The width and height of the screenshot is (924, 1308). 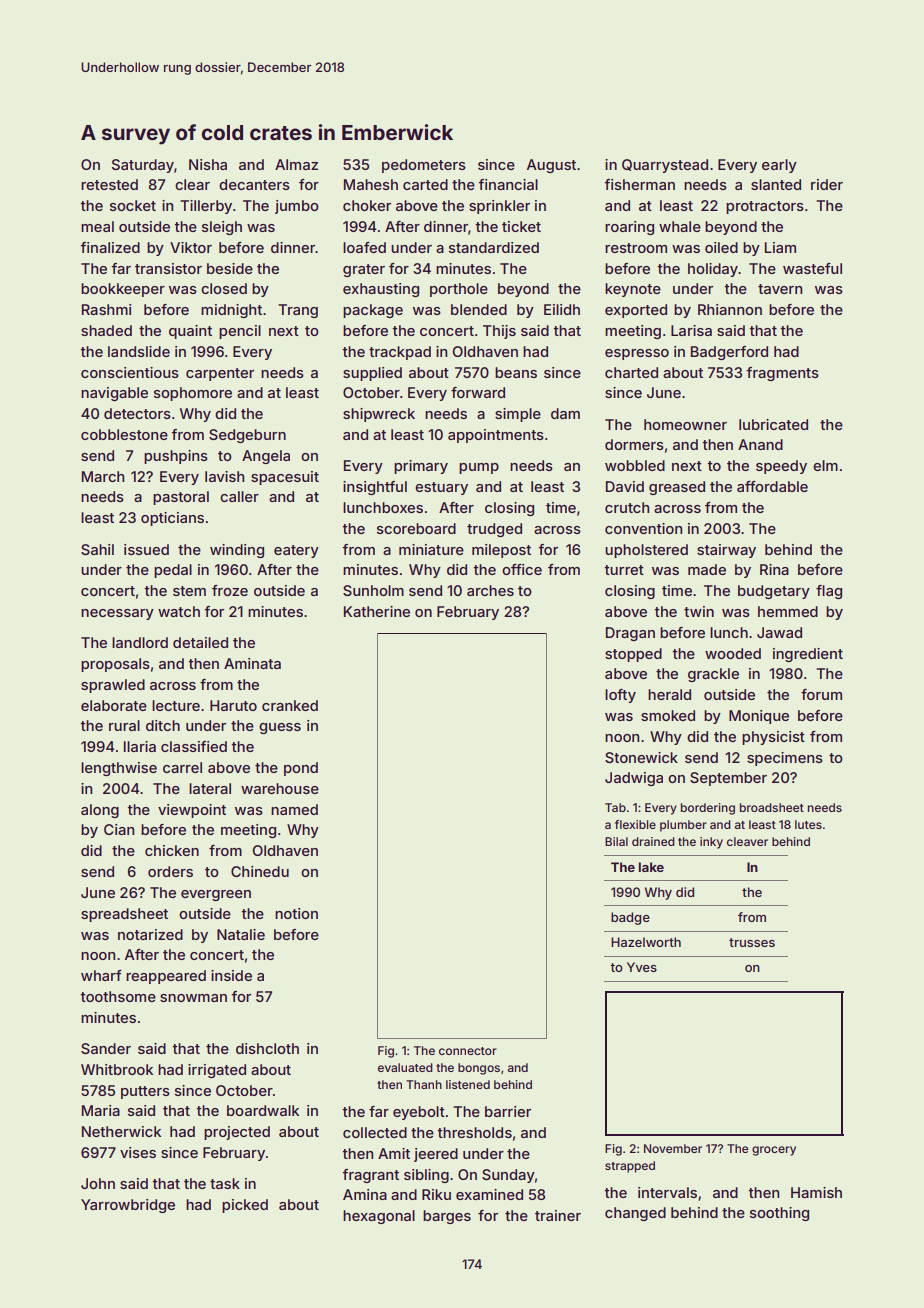 What do you see at coordinates (379, 1217) in the screenshot?
I see `hexagonal` at bounding box center [379, 1217].
